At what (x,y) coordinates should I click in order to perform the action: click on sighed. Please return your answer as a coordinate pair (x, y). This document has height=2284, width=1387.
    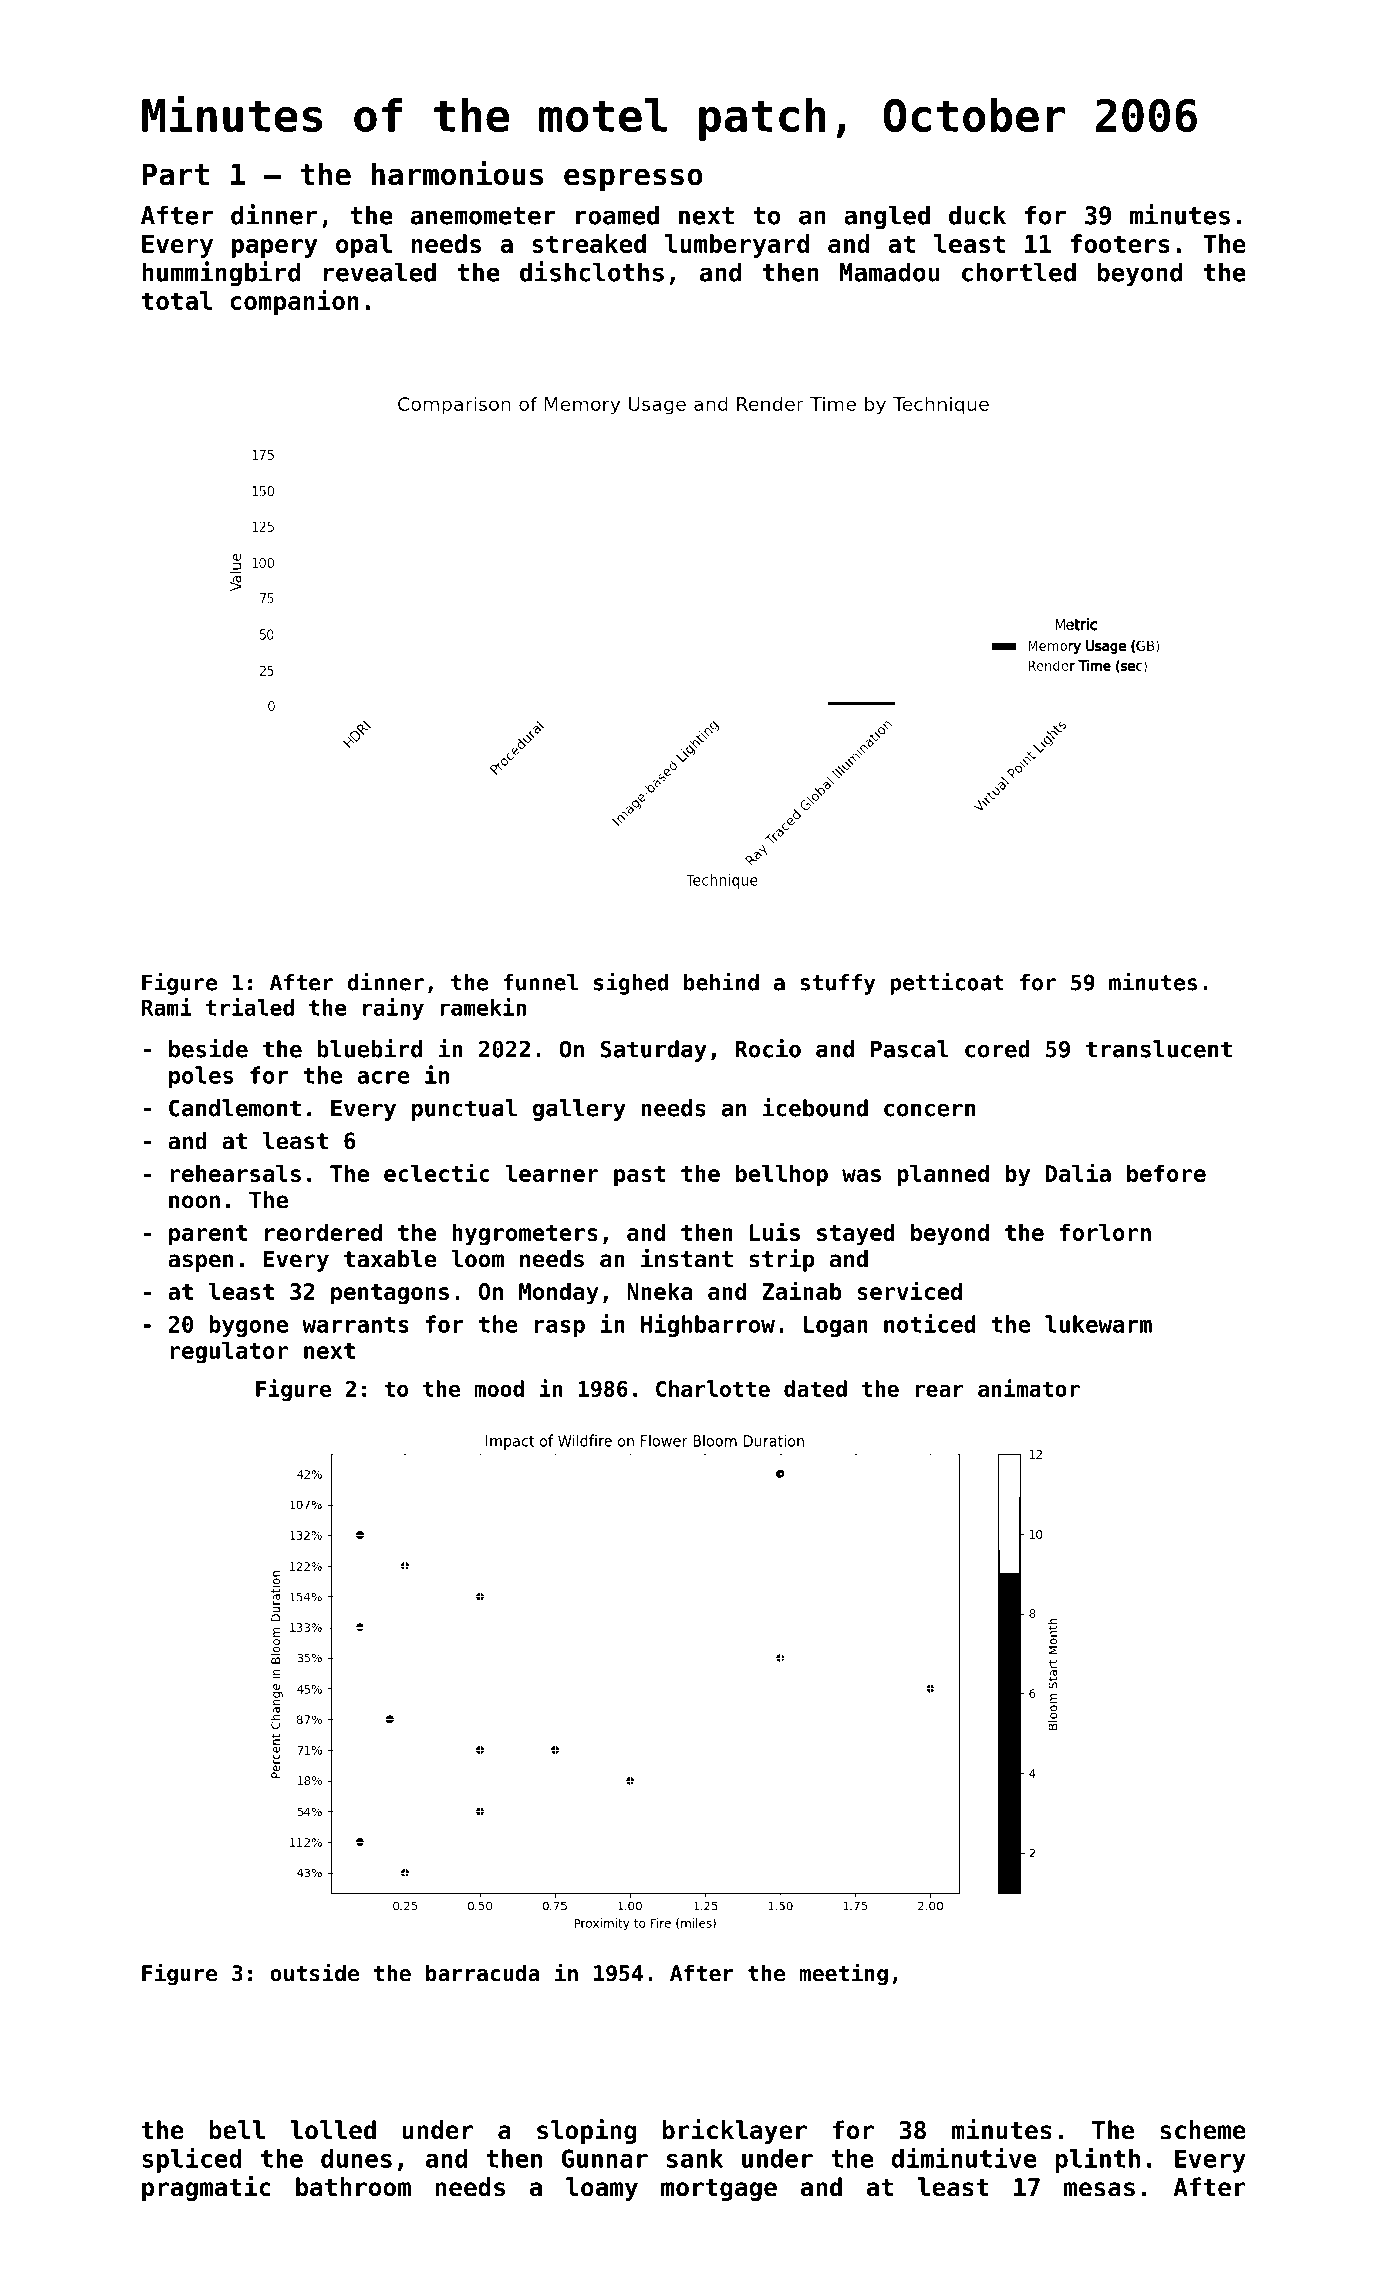
    Looking at the image, I should click on (631, 984).
